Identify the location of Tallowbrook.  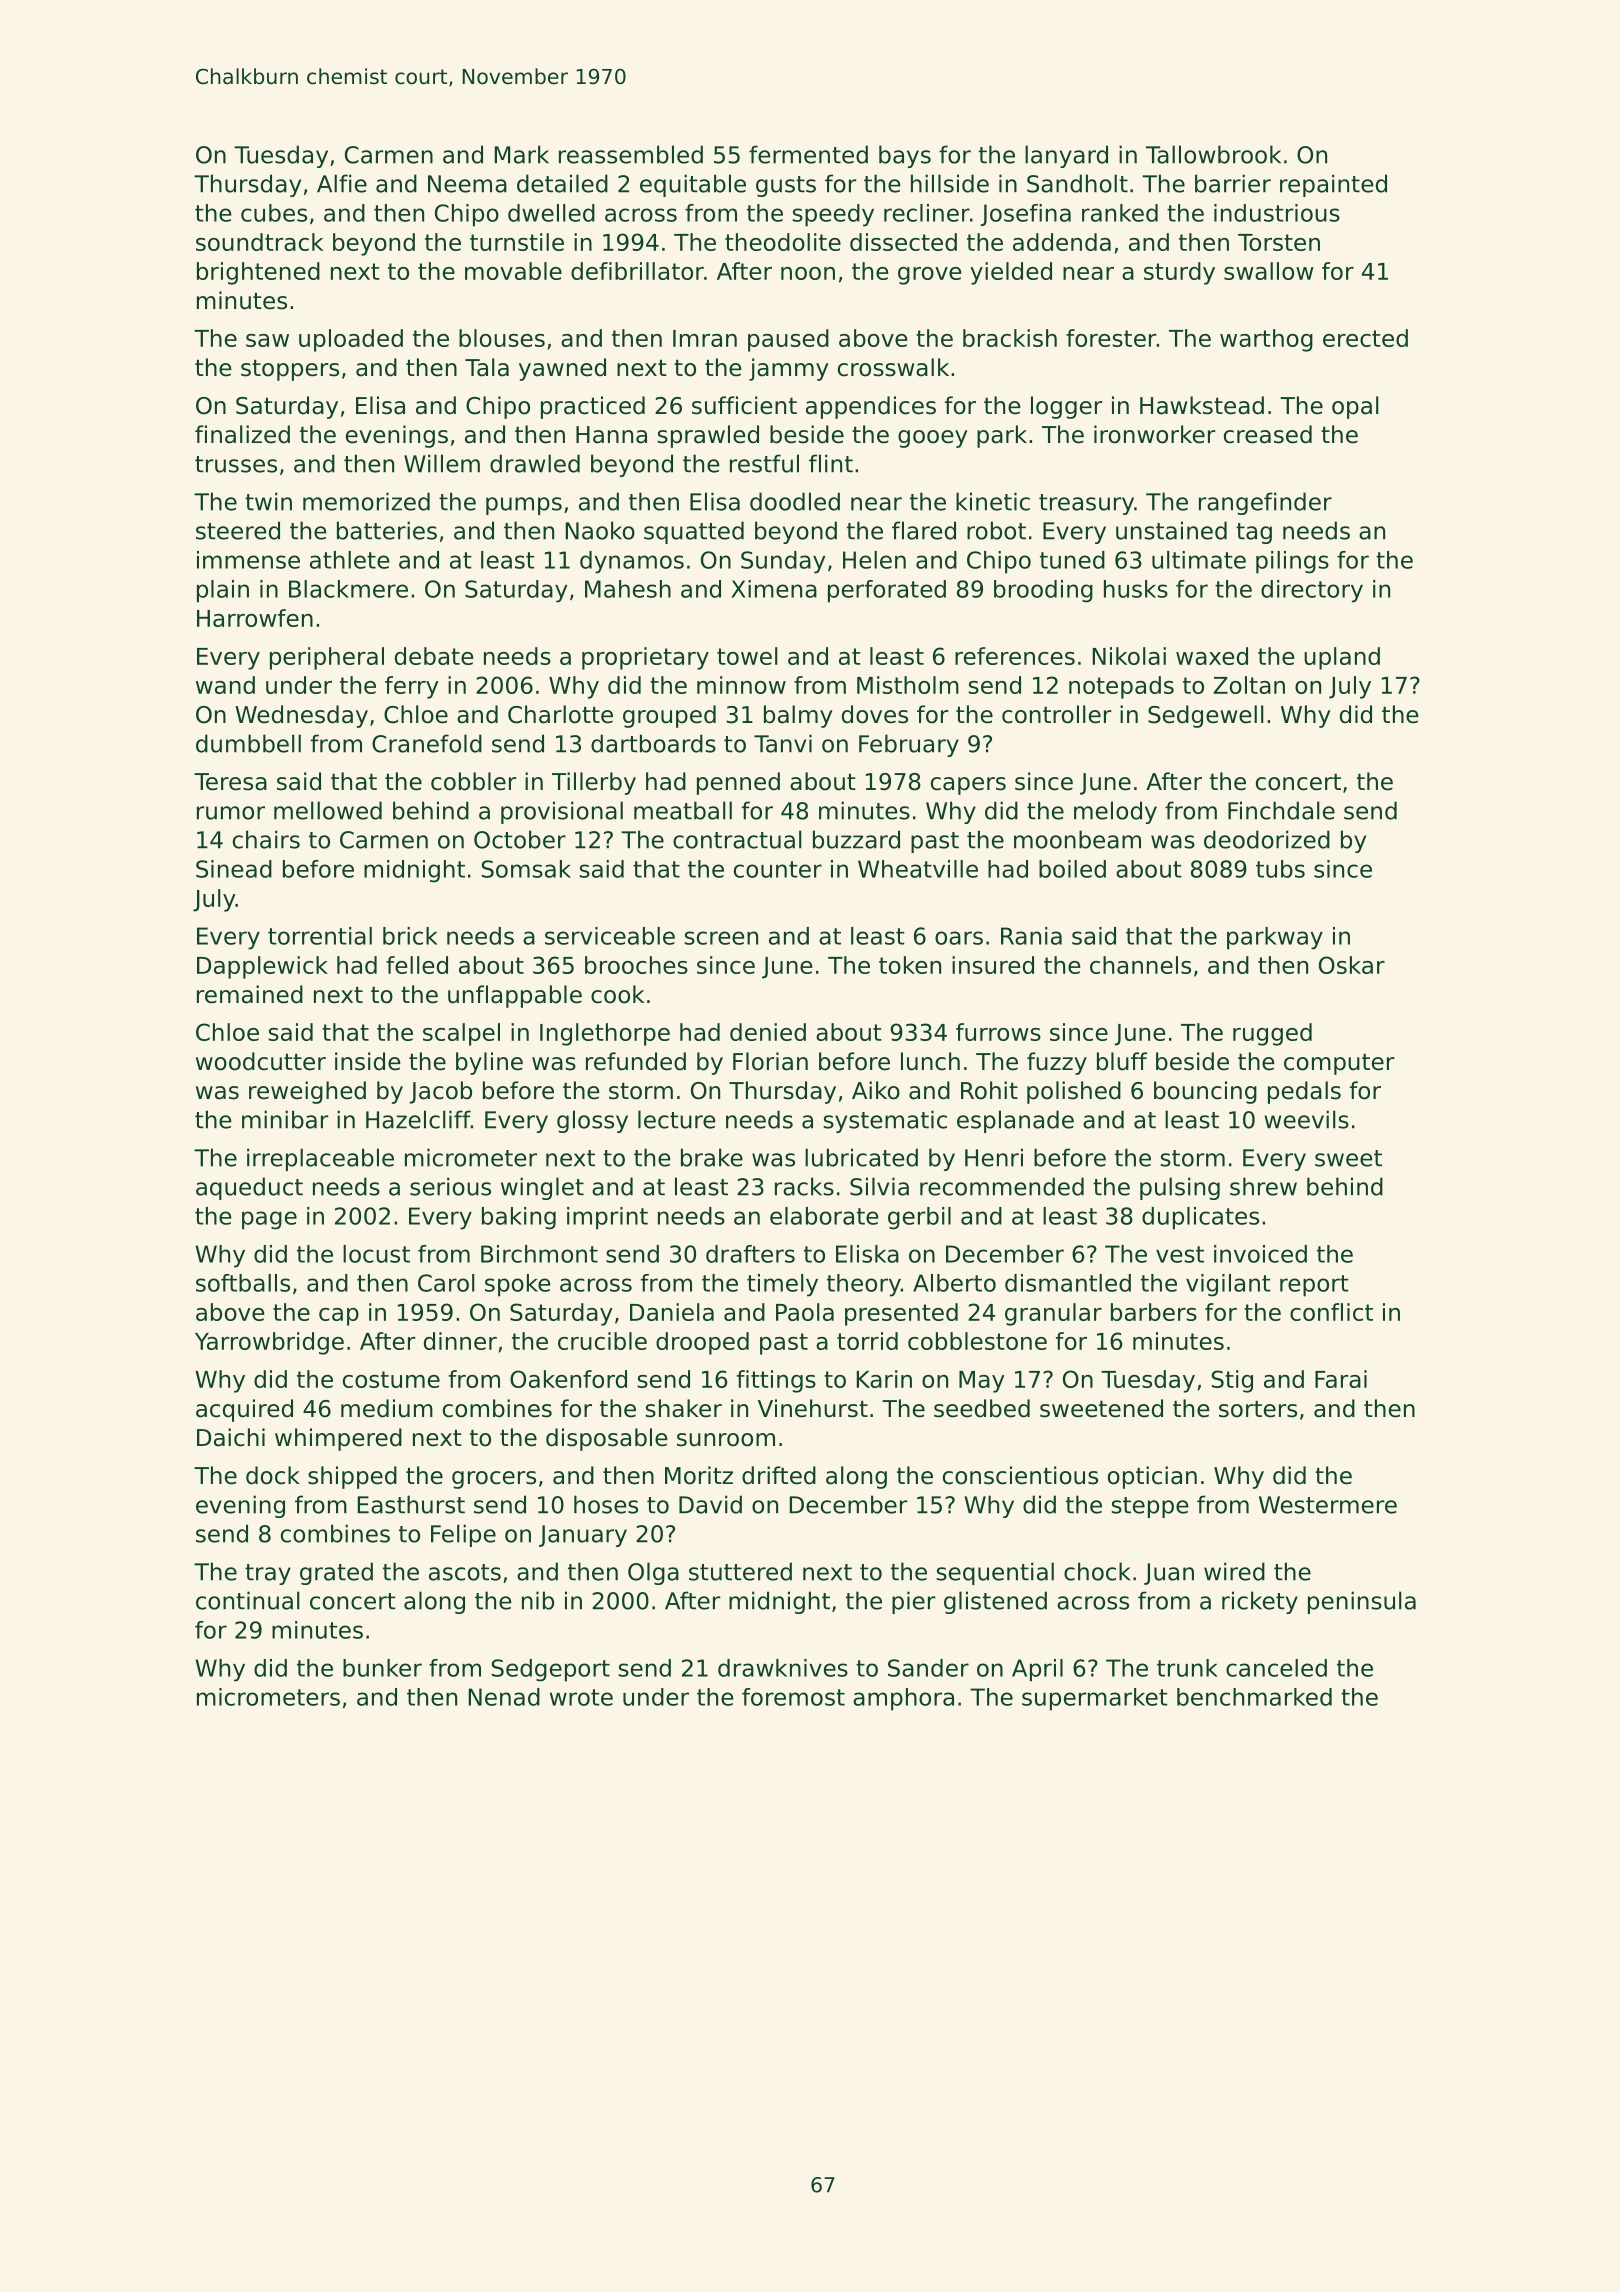
(1213, 154).
